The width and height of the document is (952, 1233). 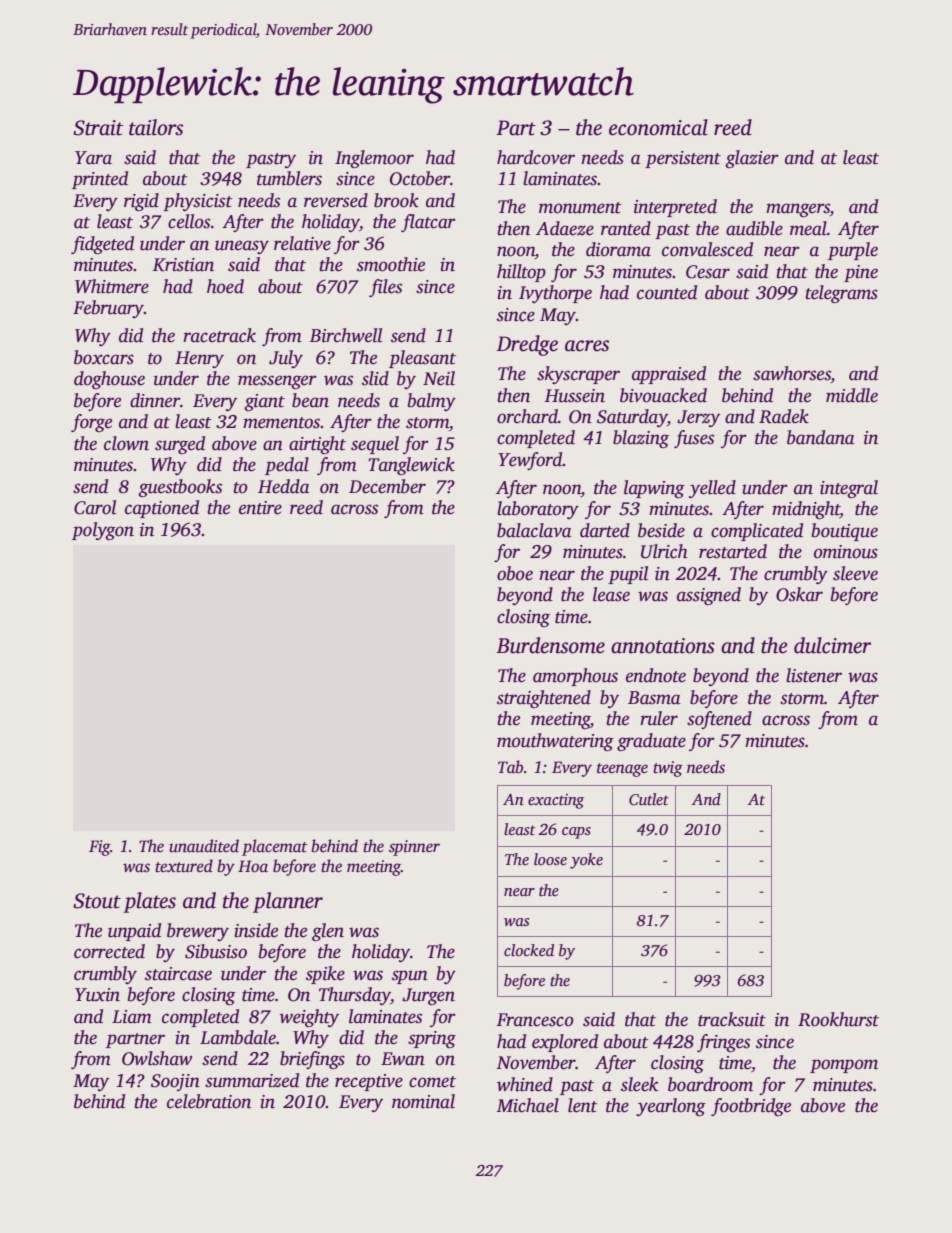 I want to click on sawhorses, so click(x=792, y=374).
